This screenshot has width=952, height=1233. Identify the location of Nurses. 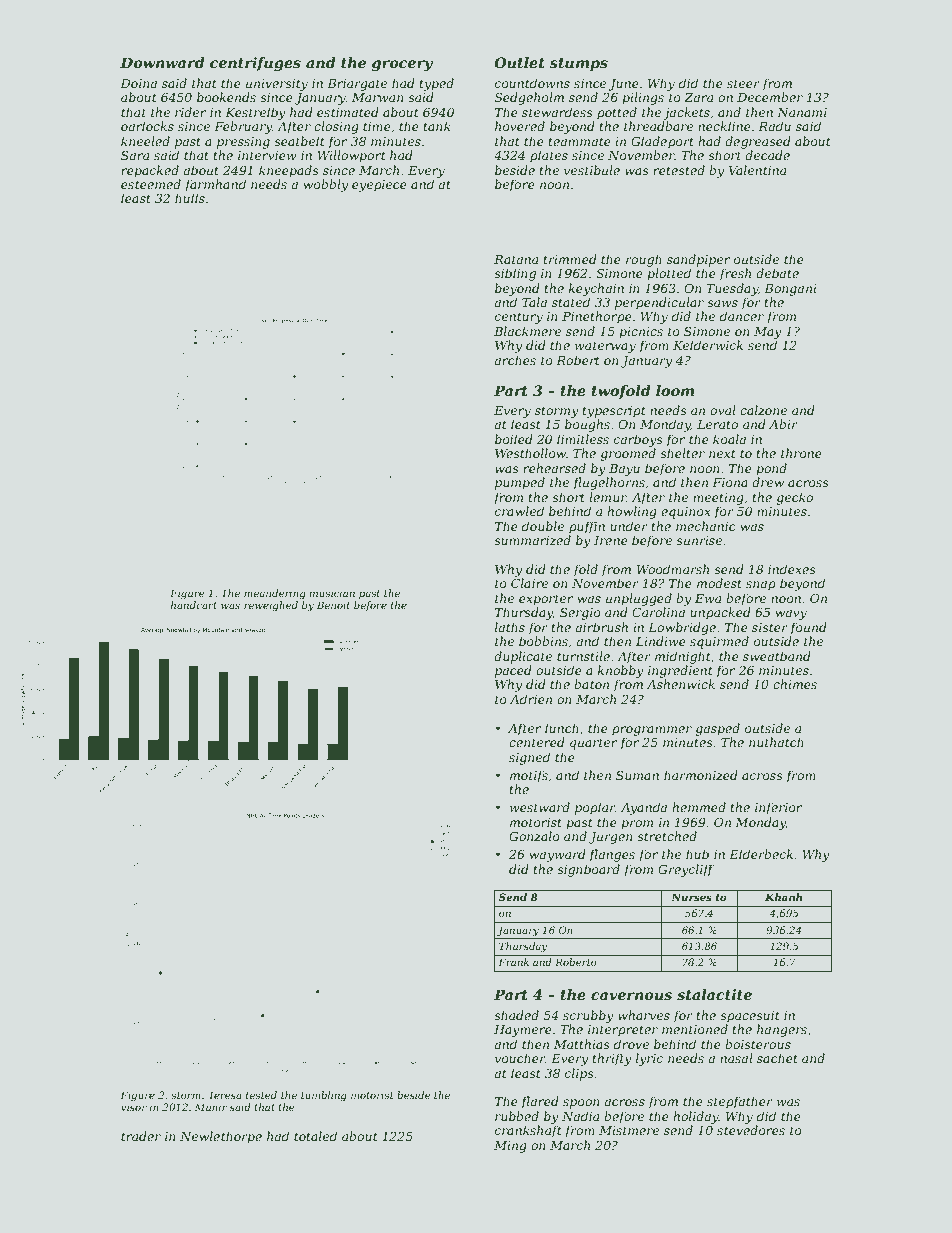
(691, 897).
